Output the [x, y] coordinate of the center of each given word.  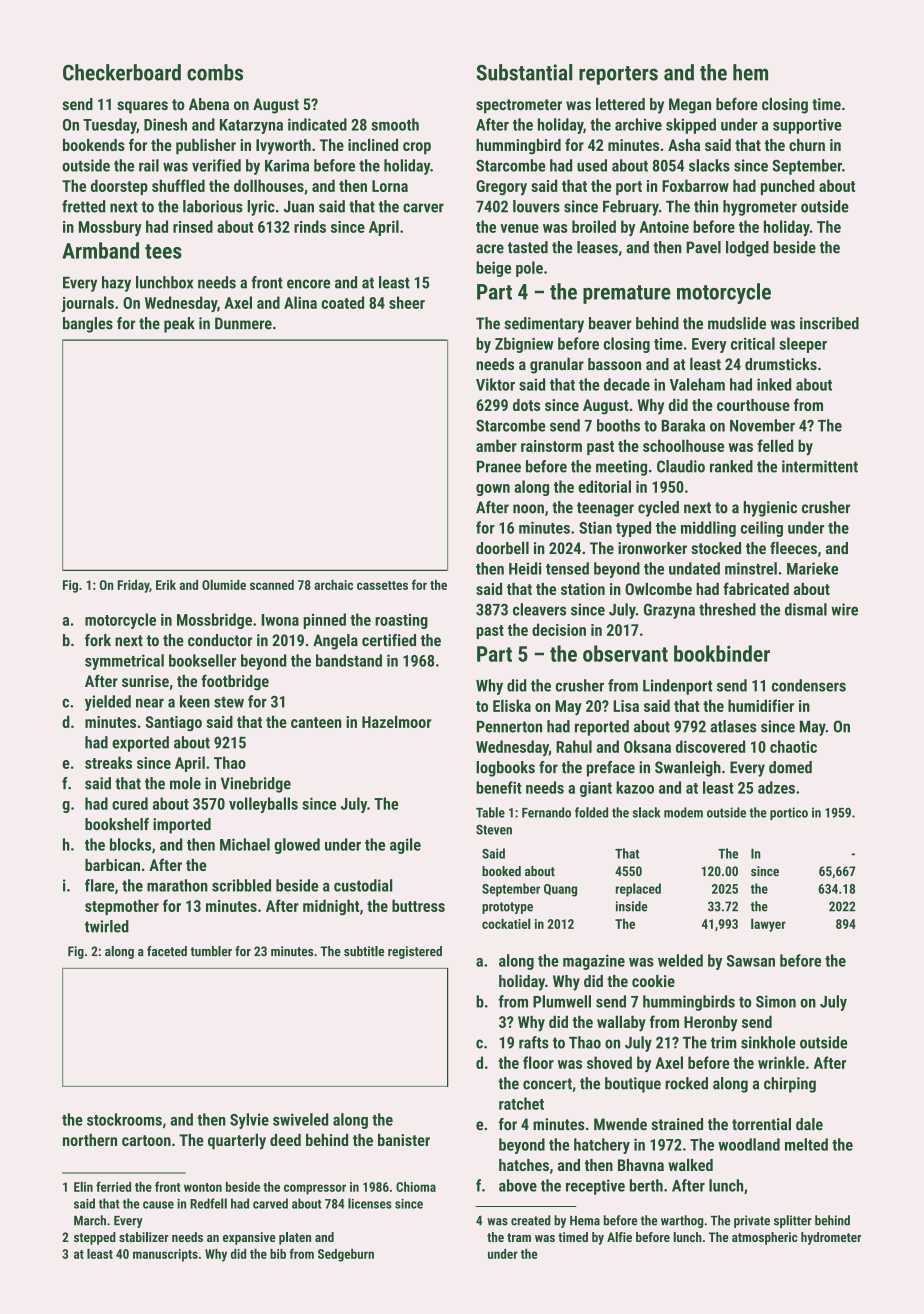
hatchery [602, 1146]
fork [98, 640]
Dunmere [243, 323]
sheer [407, 302]
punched [788, 187]
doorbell [502, 548]
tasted [528, 247]
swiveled [300, 1119]
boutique [633, 1085]
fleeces [793, 547]
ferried [113, 1186]
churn [807, 145]
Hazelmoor [397, 722]
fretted [83, 206]
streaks [108, 762]
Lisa [626, 706]
